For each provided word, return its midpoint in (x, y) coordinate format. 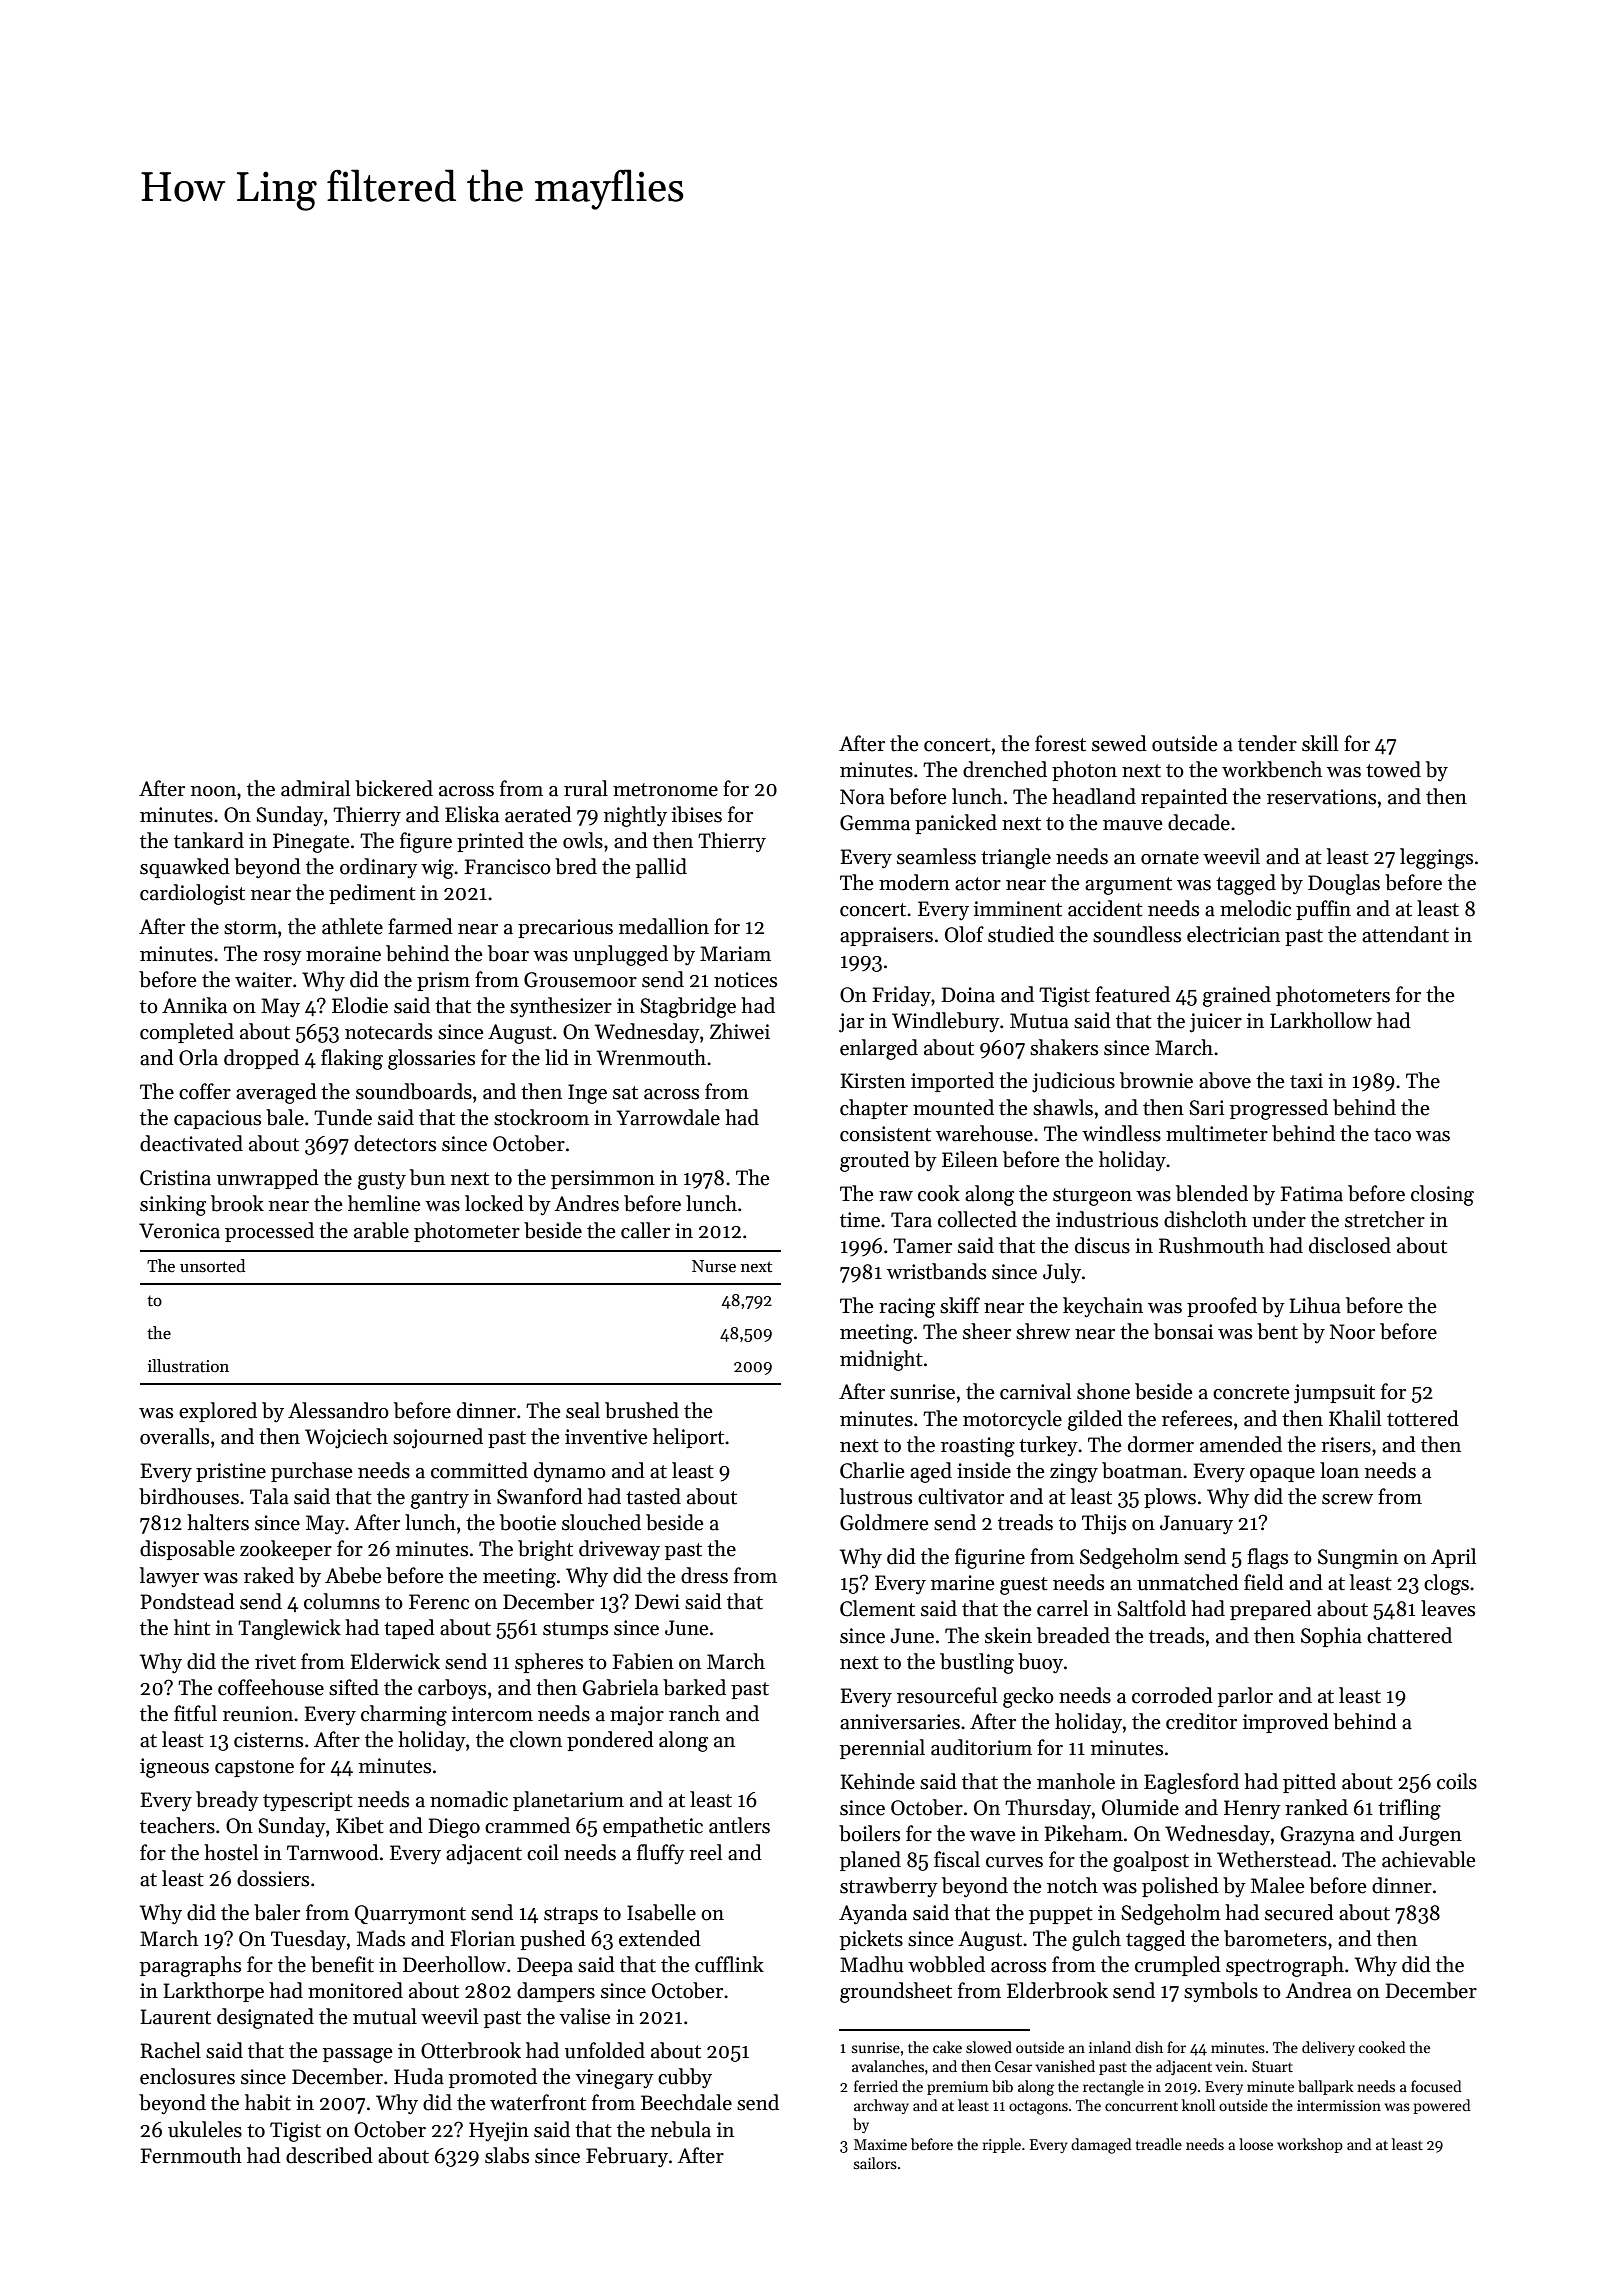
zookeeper (286, 1550)
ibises (697, 814)
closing (1442, 1195)
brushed (642, 1410)
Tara (911, 1220)
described (329, 2155)
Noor (1352, 1332)
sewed (1119, 743)
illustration (188, 1366)
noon (213, 791)
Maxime (880, 2144)
